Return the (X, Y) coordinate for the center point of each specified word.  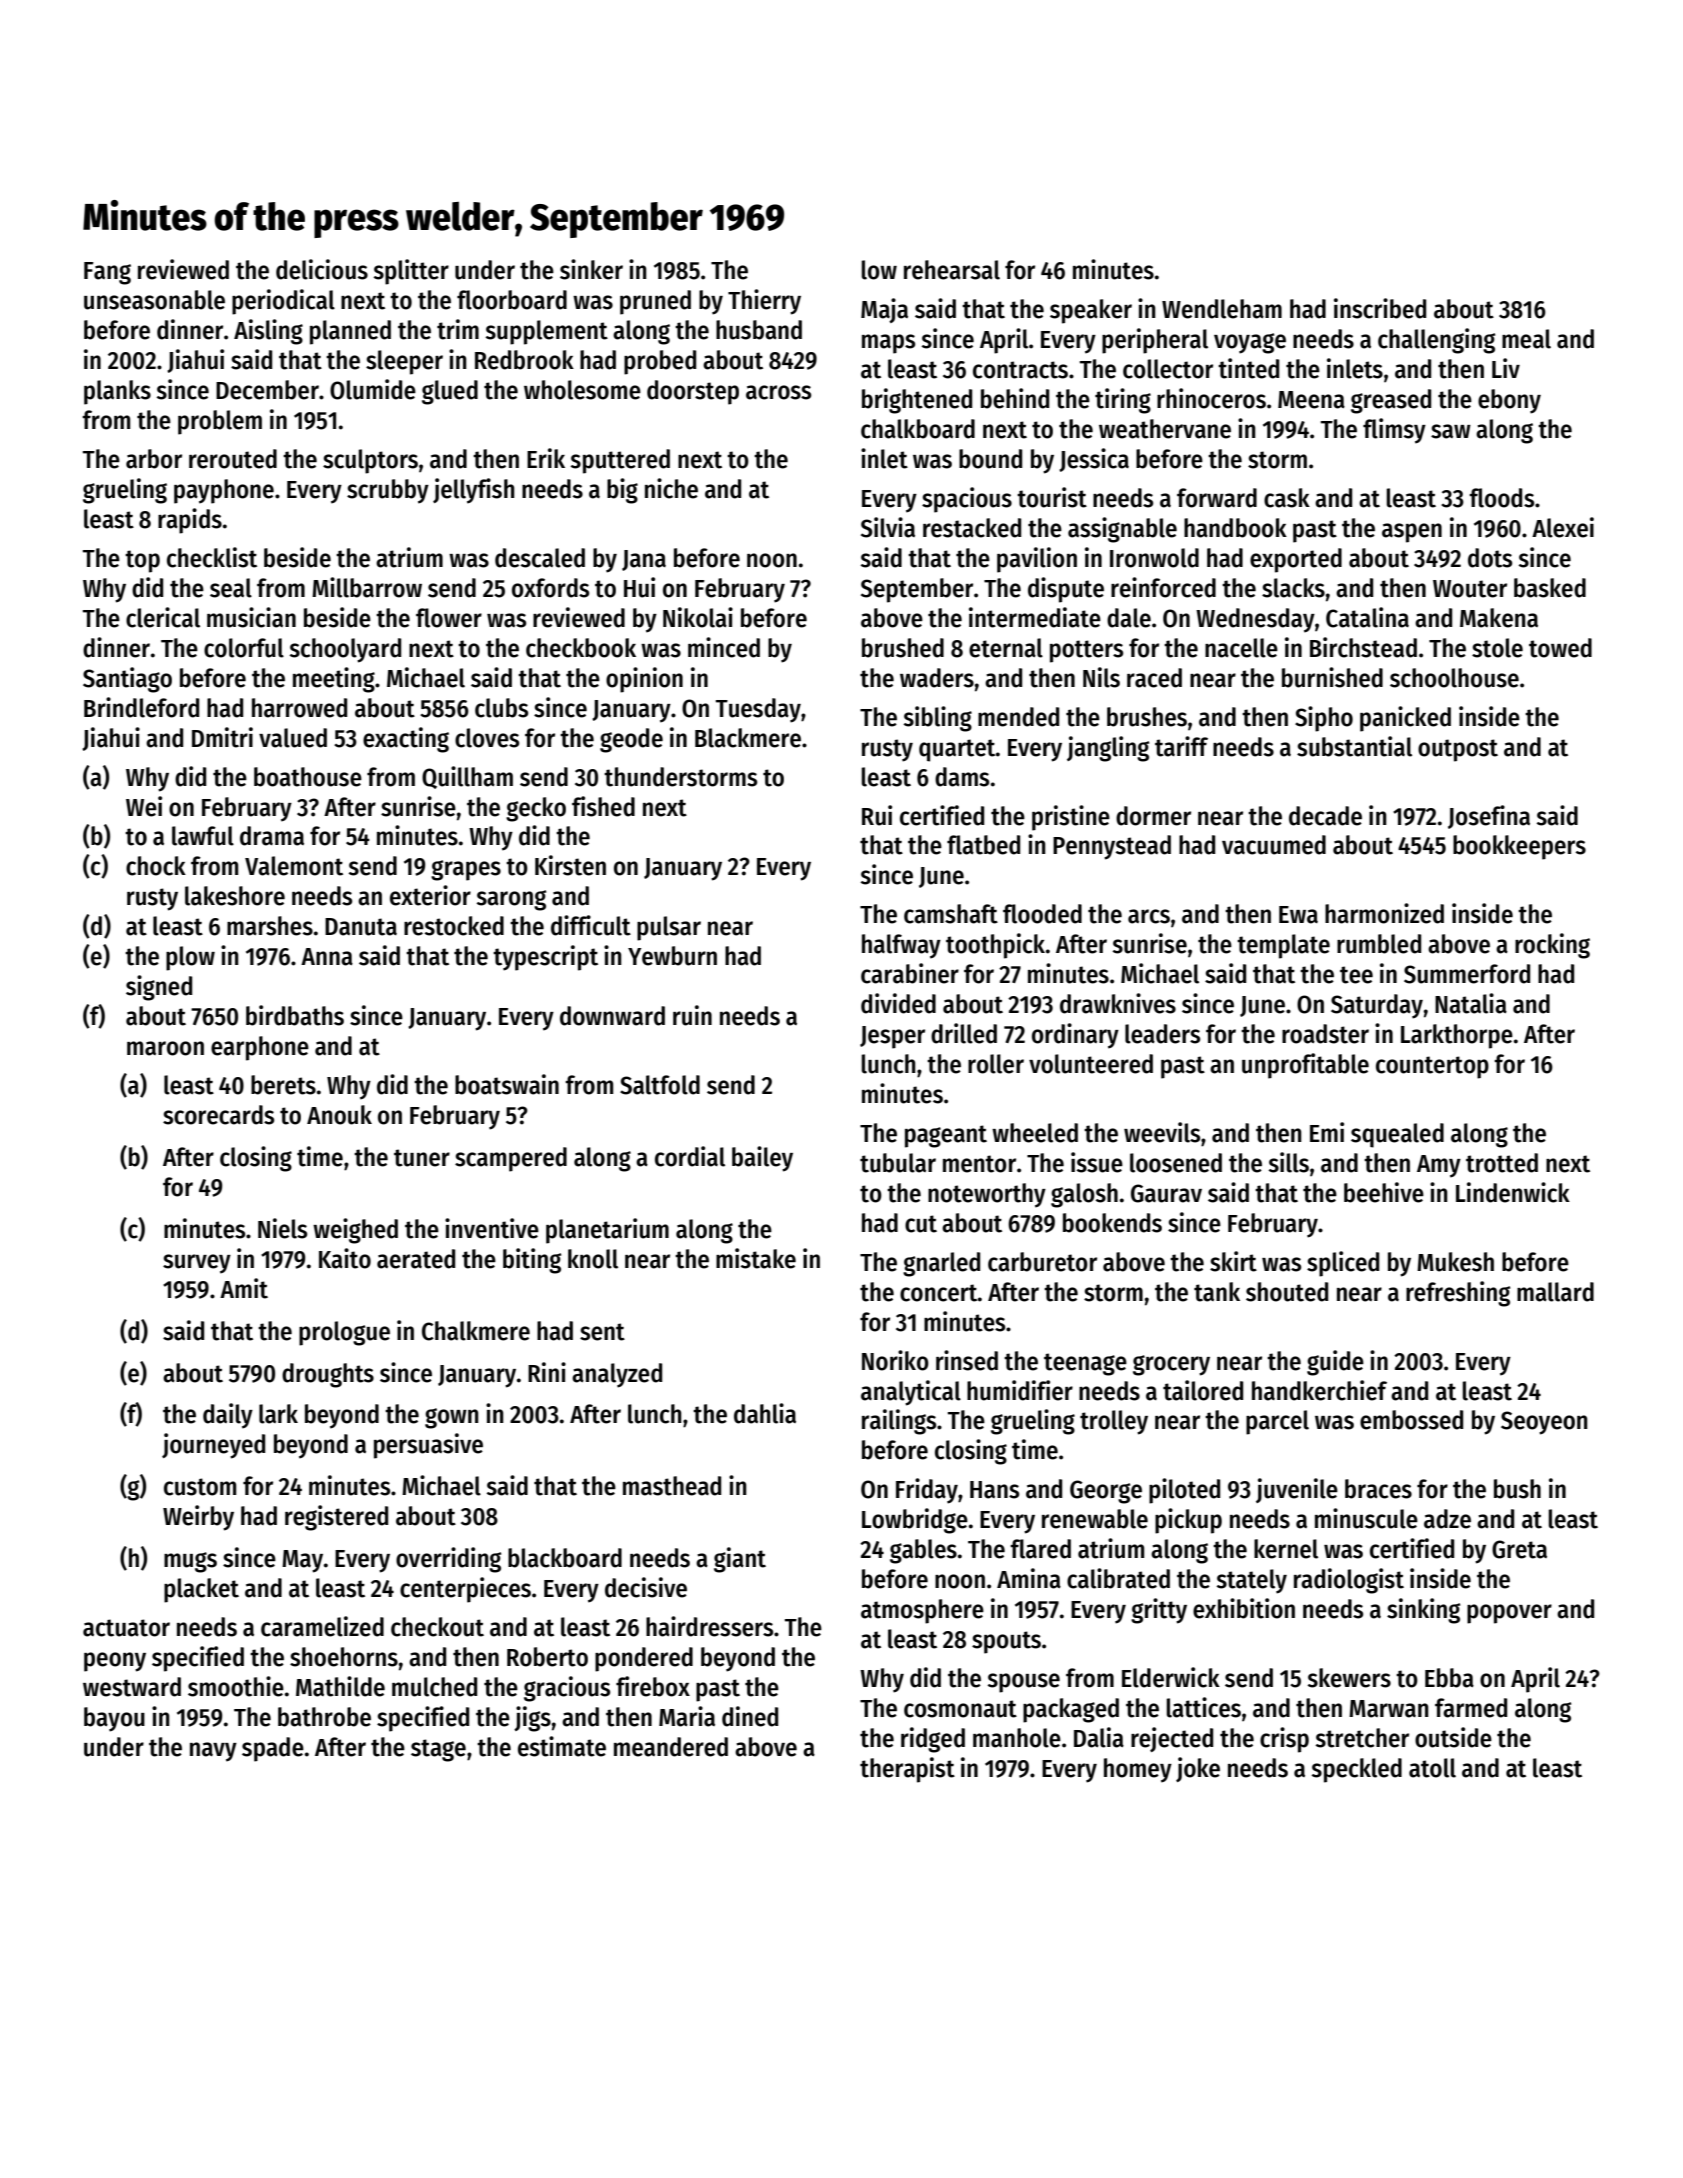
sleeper (404, 362)
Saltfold (660, 1085)
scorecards (218, 1115)
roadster (1325, 1034)
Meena (1311, 400)
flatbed (983, 845)
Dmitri (222, 737)
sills (1289, 1162)
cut (921, 1224)
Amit (244, 1288)
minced (724, 647)
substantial (1354, 746)
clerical (163, 617)
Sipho (1324, 719)
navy (213, 1752)
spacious (967, 500)
